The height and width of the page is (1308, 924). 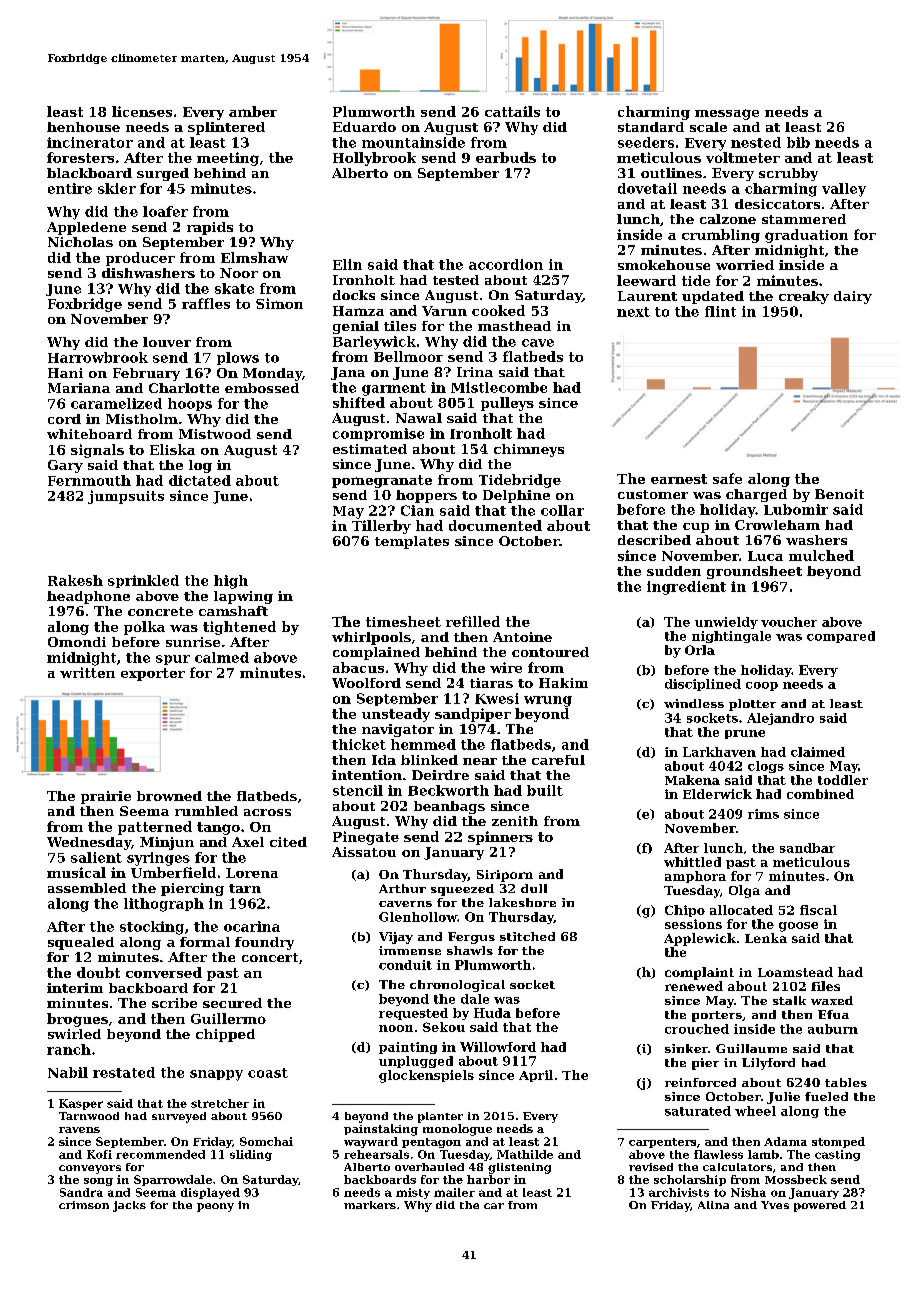 I want to click on producer, so click(x=140, y=259).
